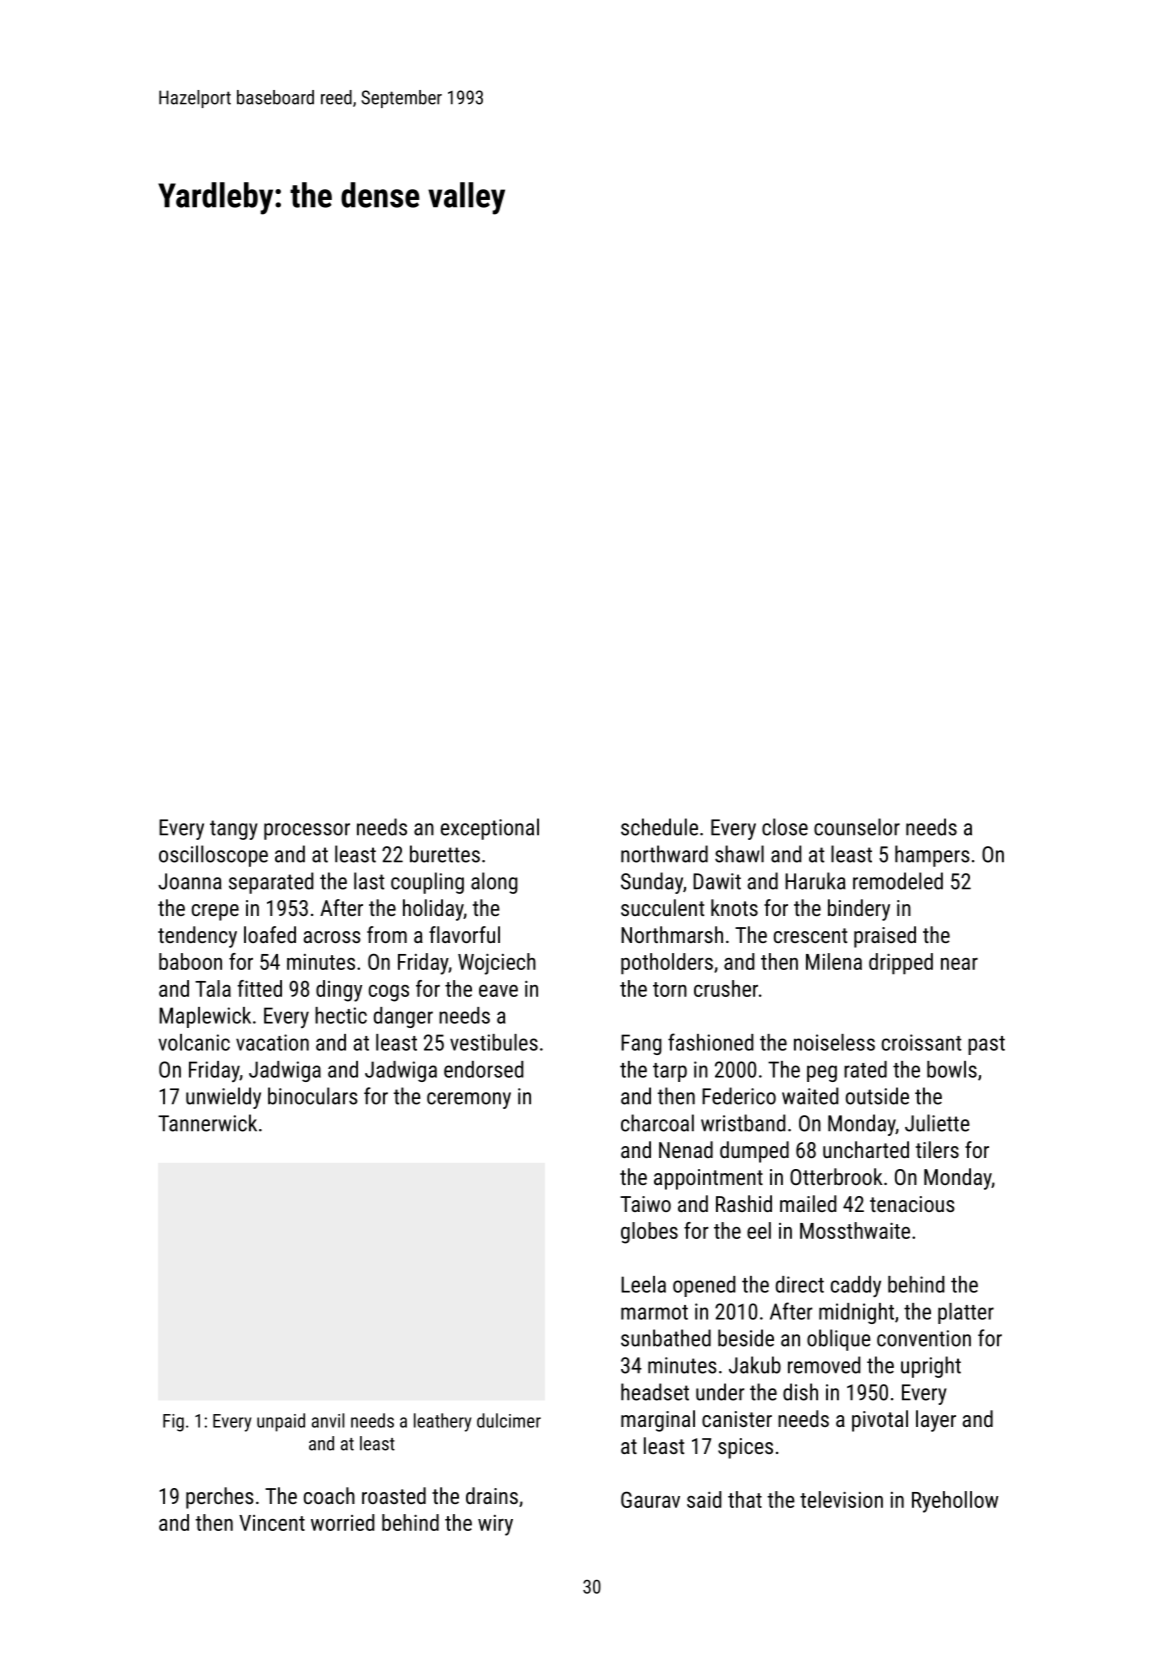 Image resolution: width=1165 pixels, height=1654 pixels. I want to click on anvil, so click(328, 1420).
